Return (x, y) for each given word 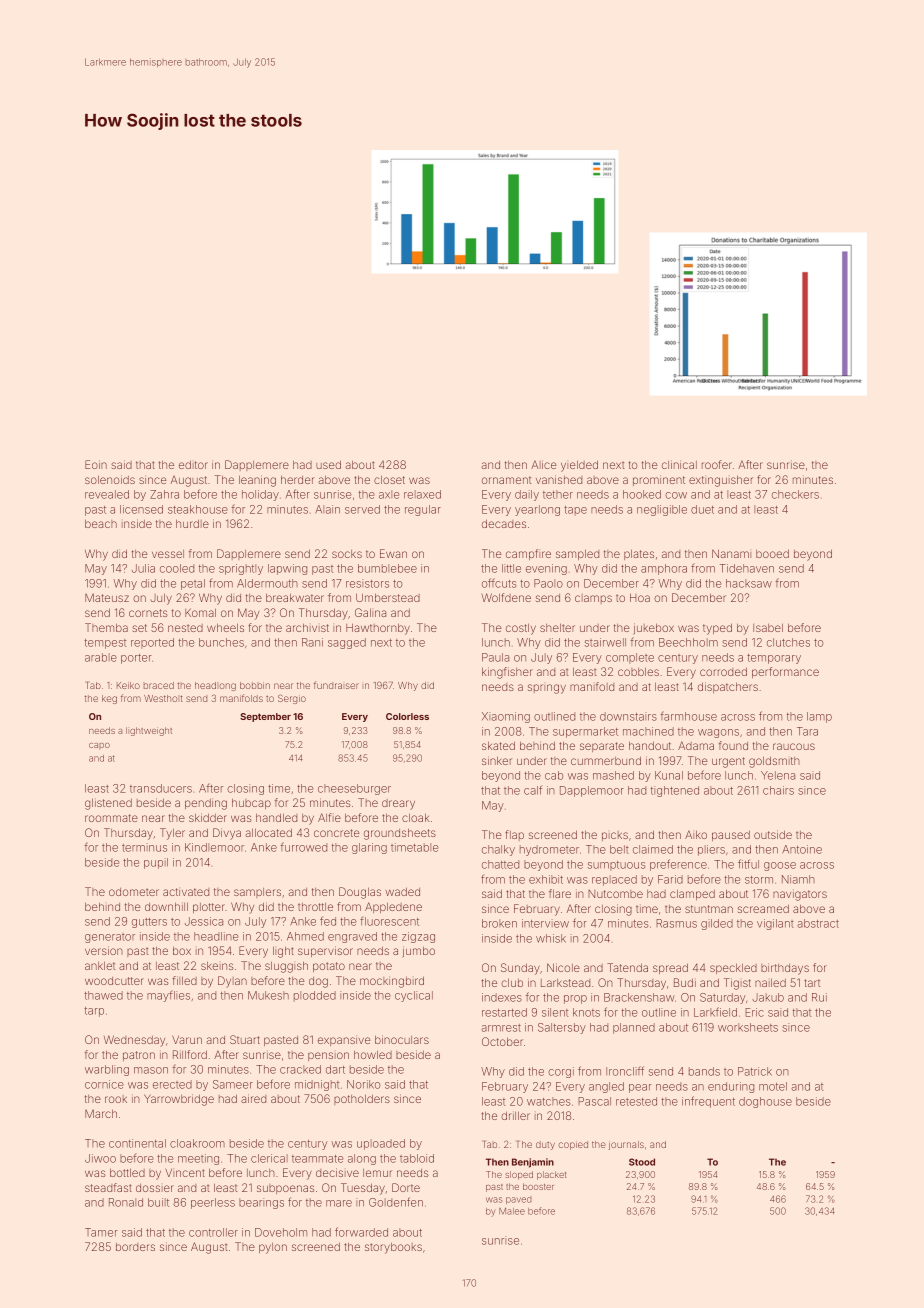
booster (538, 1186)
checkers (795, 494)
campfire (528, 554)
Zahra (164, 494)
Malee (512, 1211)
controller (213, 1232)
